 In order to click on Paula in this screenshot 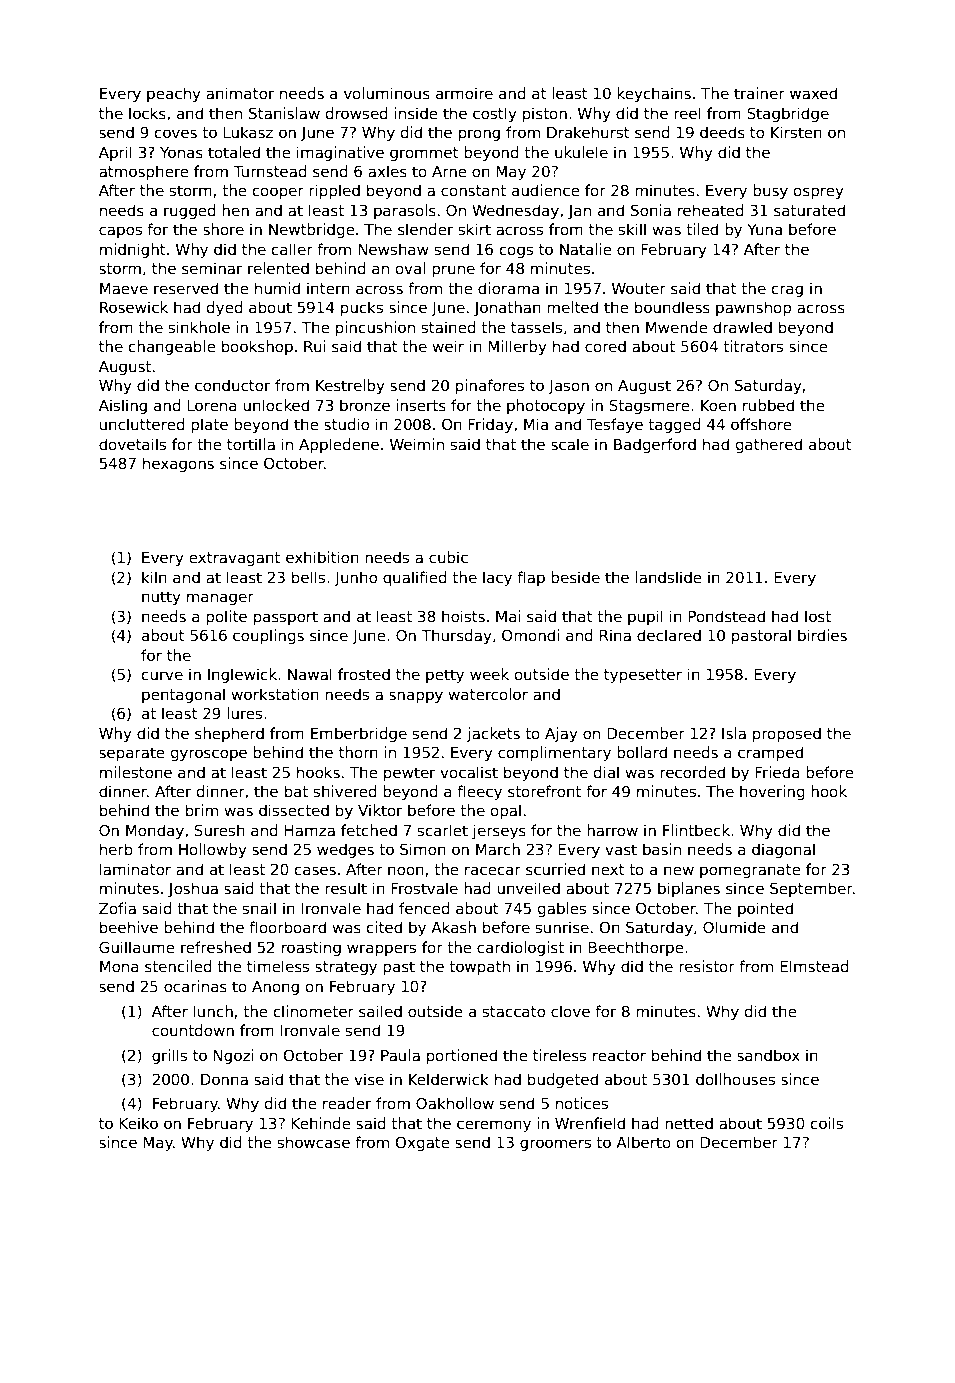, I will do `click(400, 1055)`.
